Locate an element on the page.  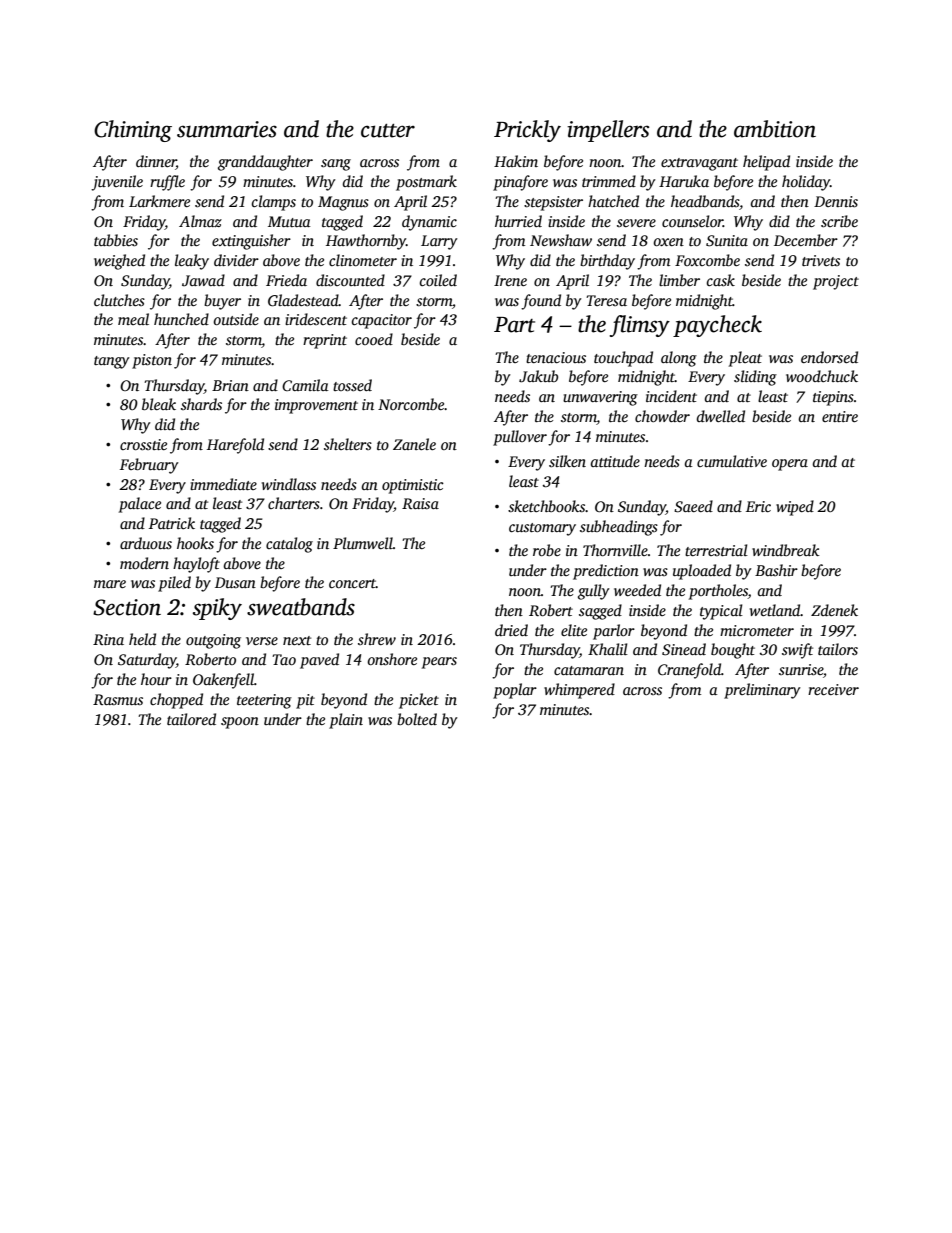
tangy is located at coordinates (112, 362).
